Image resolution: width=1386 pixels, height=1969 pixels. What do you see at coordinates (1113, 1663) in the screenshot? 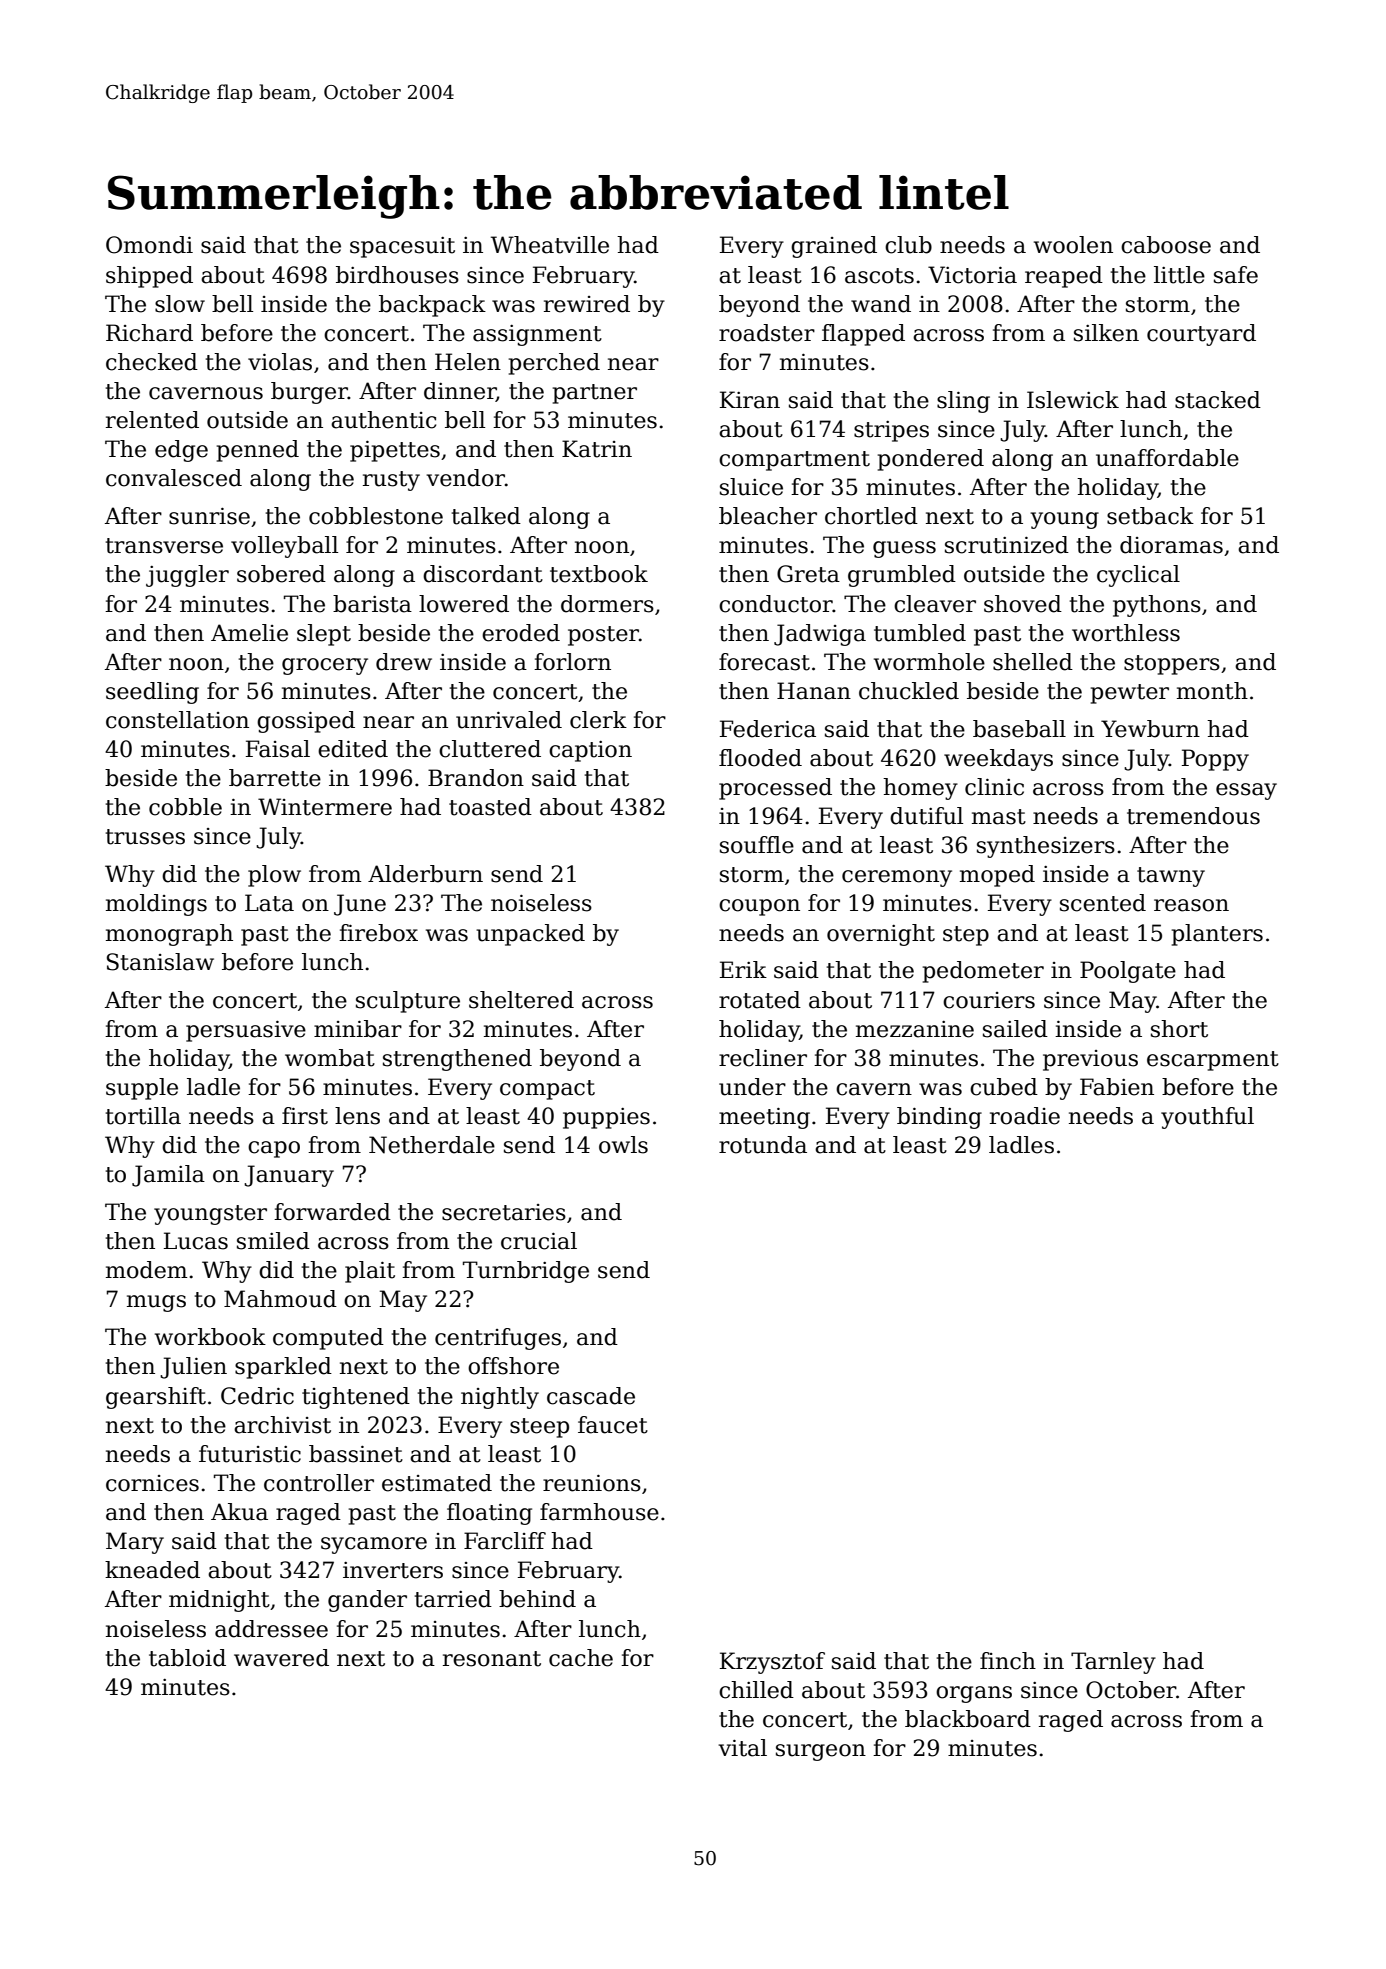
I see `Tarnley` at bounding box center [1113, 1663].
